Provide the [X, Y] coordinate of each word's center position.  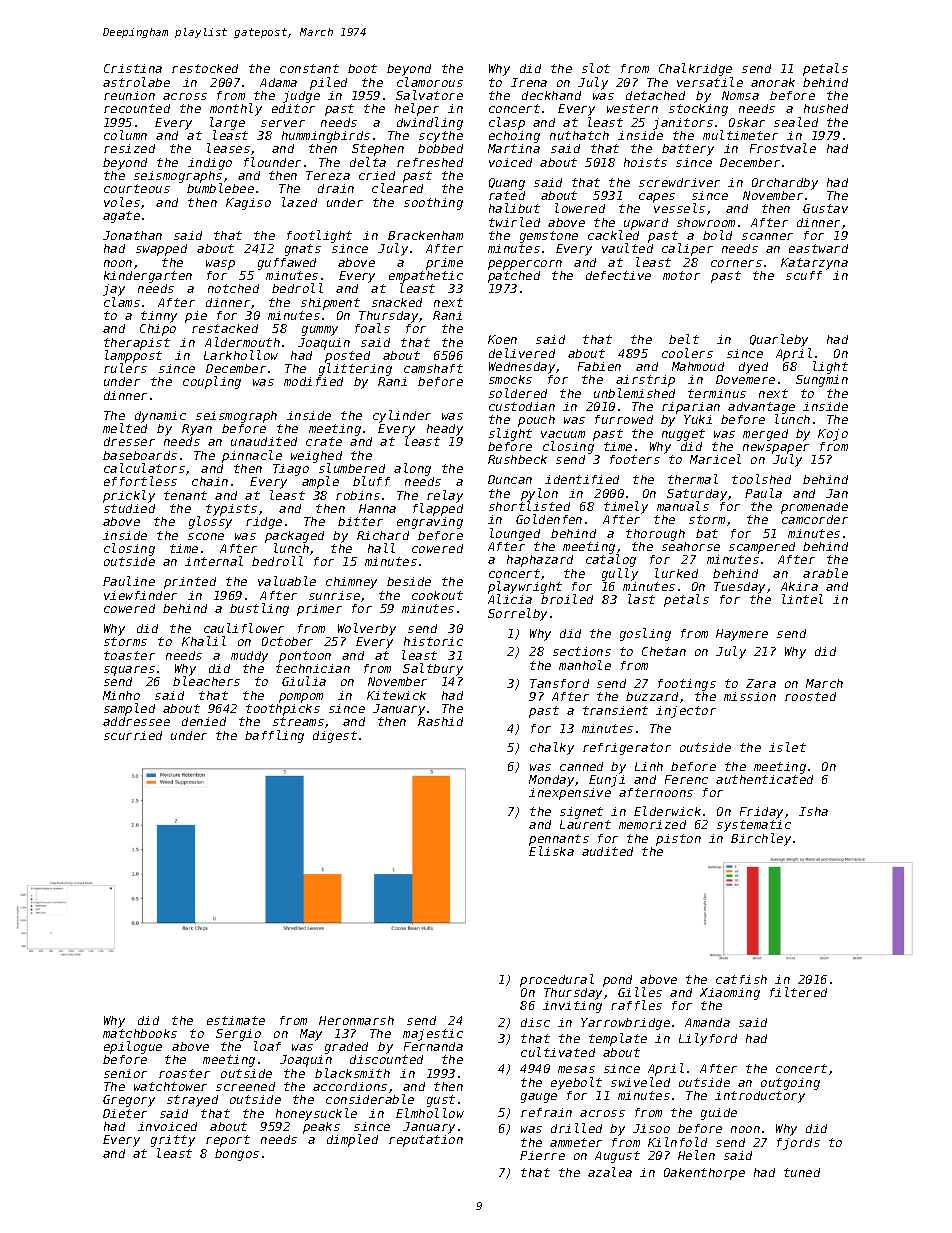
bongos [237, 1155]
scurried [133, 735]
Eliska [551, 851]
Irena [529, 82]
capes [657, 198]
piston [678, 840]
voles [122, 202]
